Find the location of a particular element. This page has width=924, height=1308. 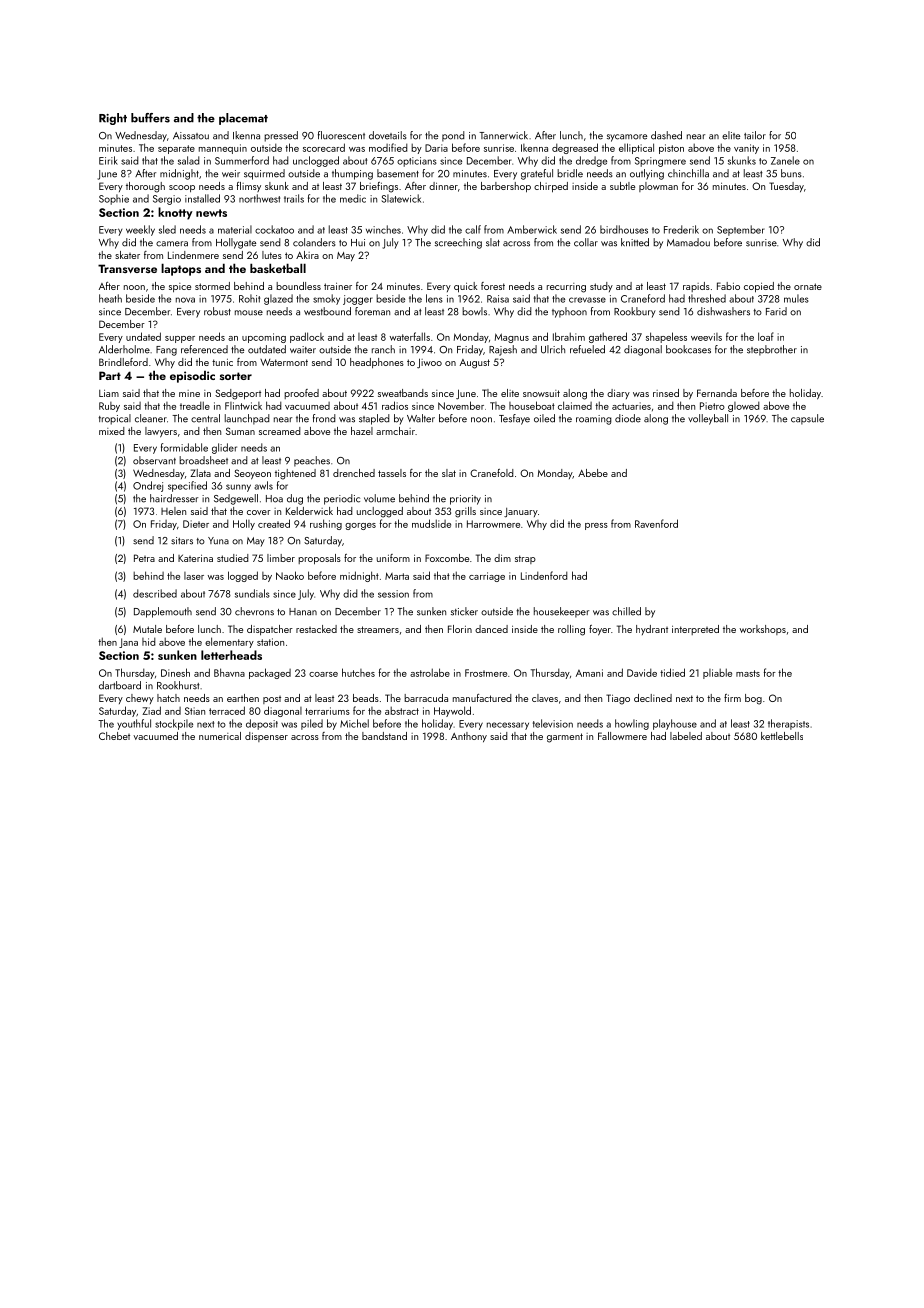

buffers is located at coordinates (150, 118).
